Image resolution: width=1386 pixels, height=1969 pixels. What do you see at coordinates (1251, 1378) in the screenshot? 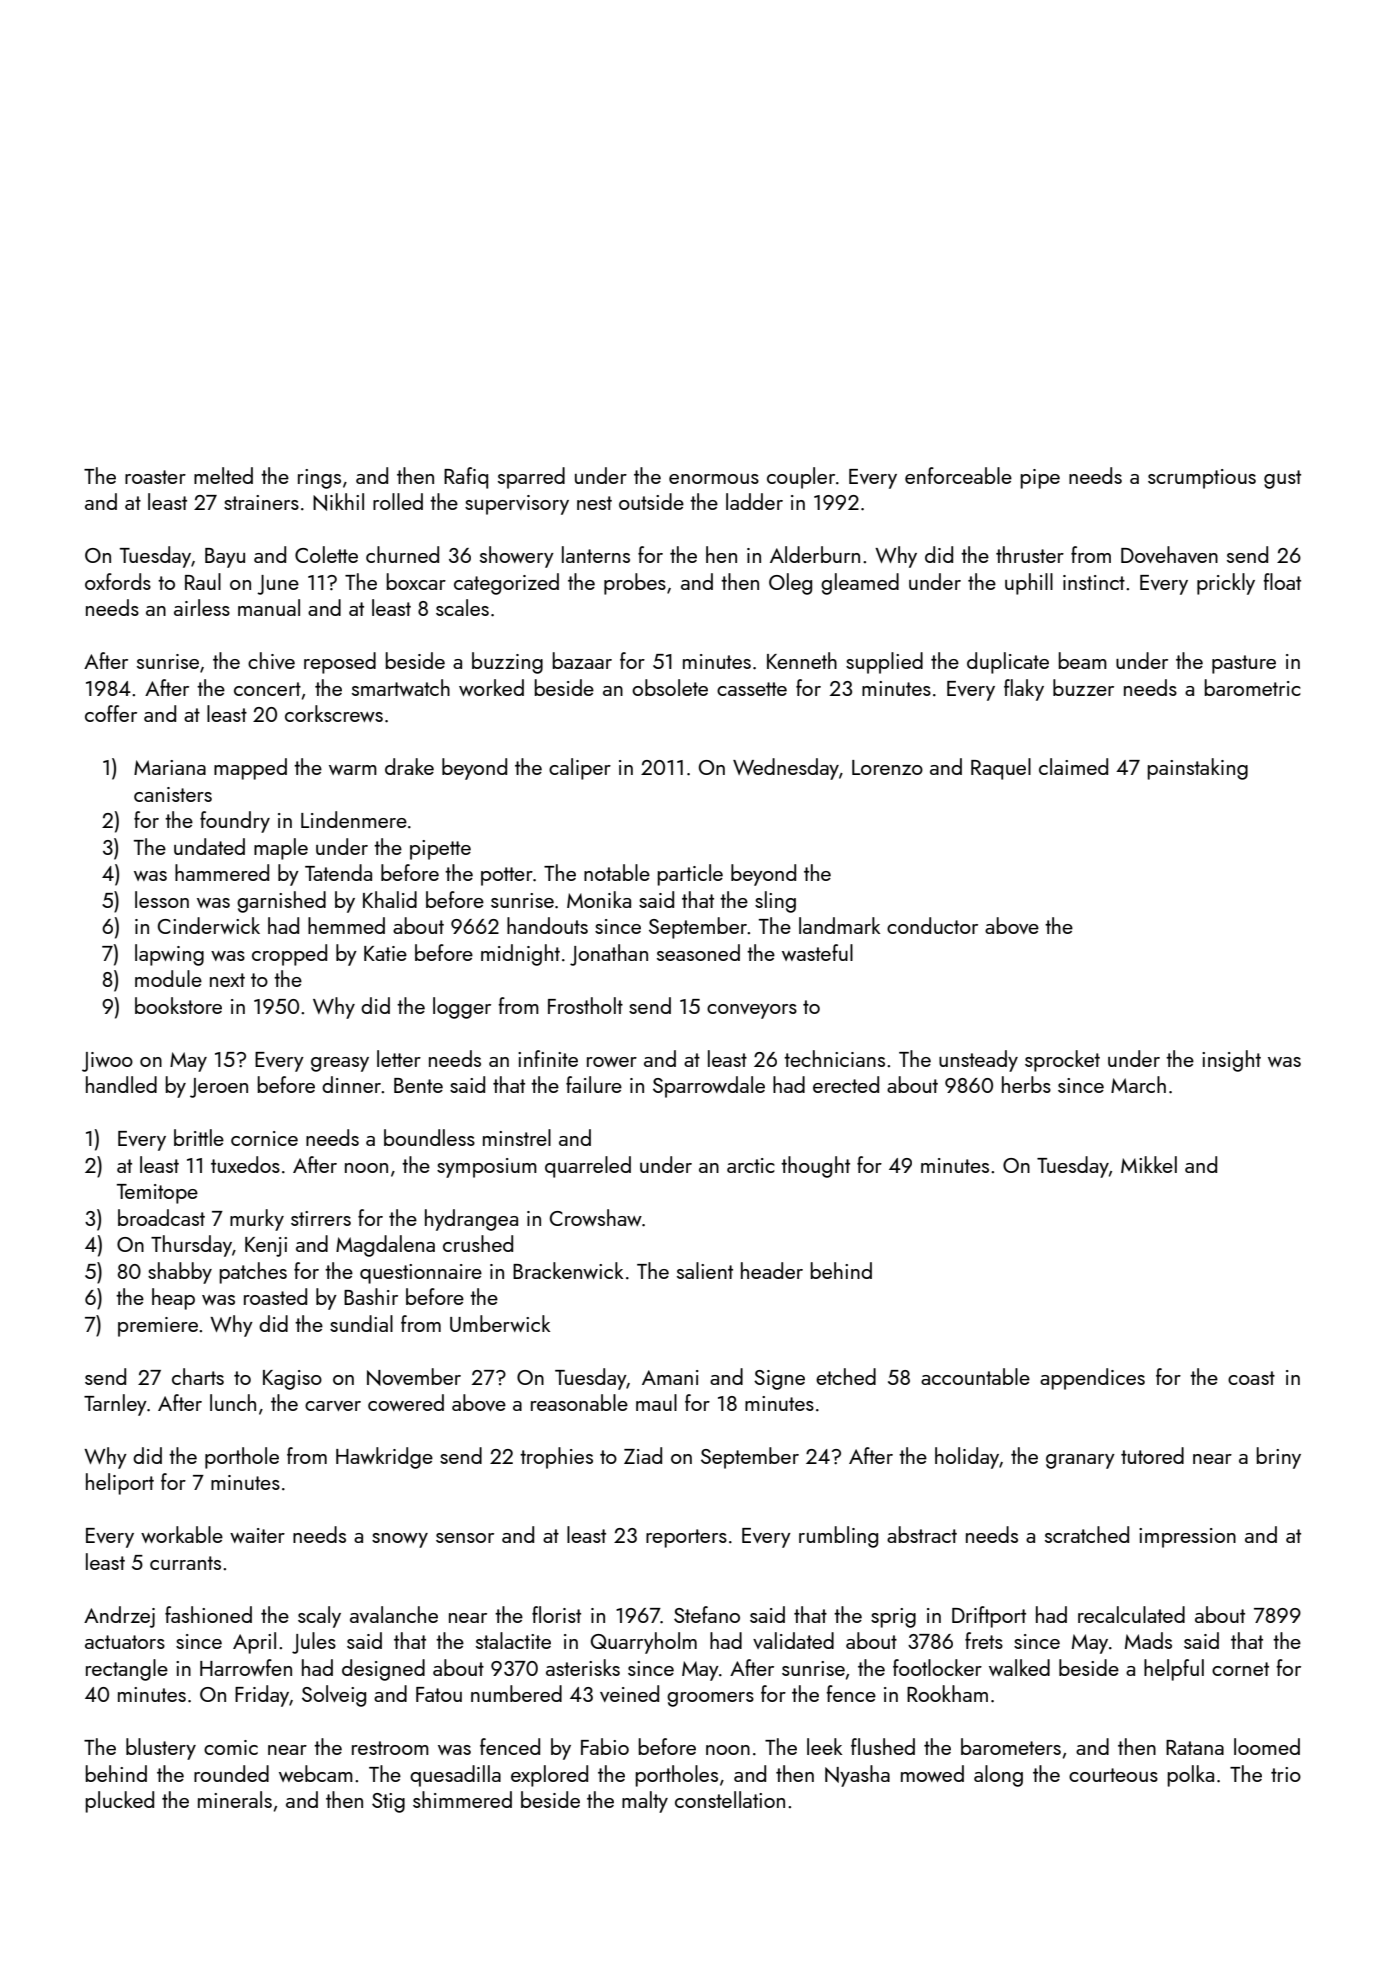
I see `coast` at bounding box center [1251, 1378].
